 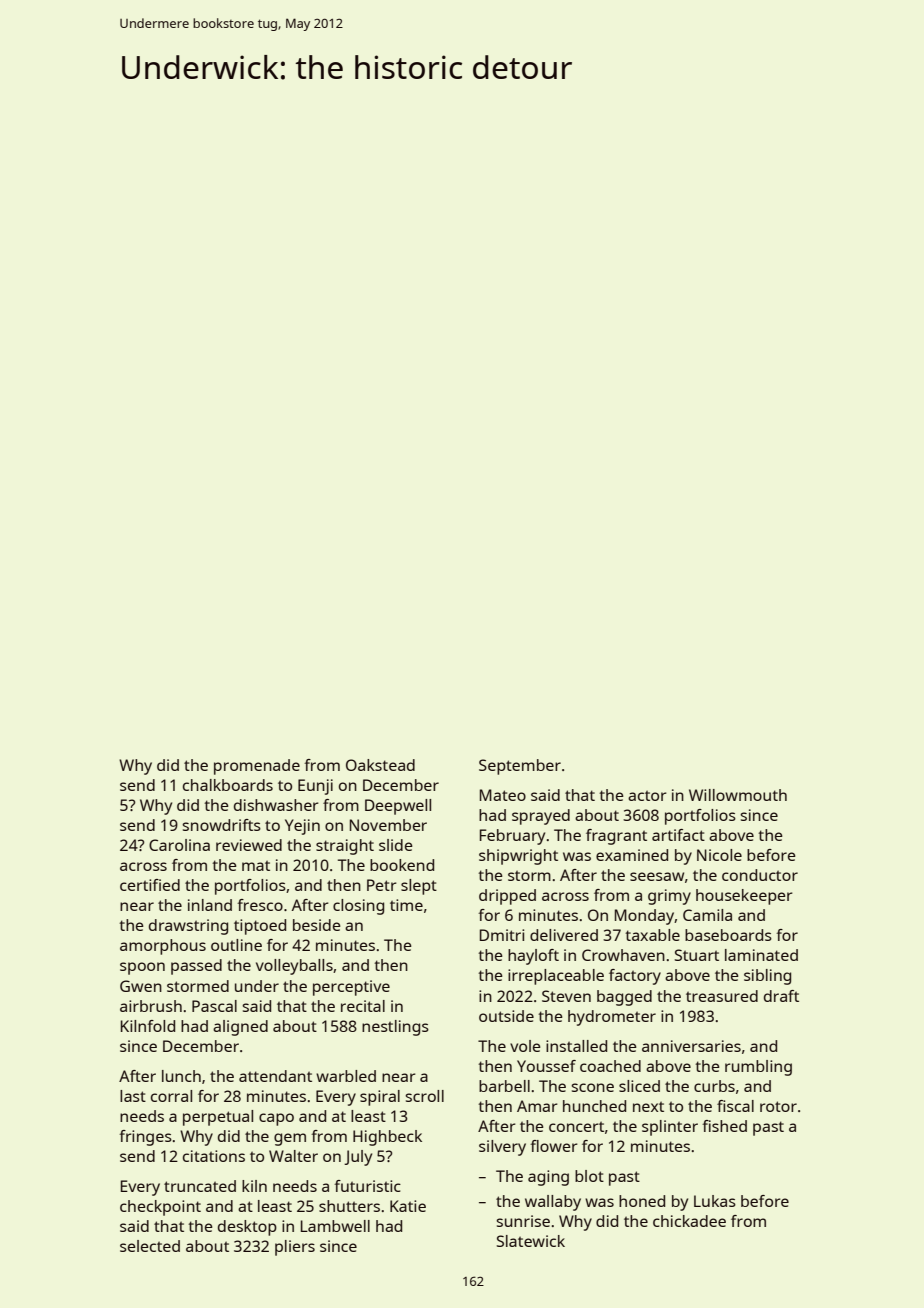 I want to click on Mateo, so click(x=503, y=795).
